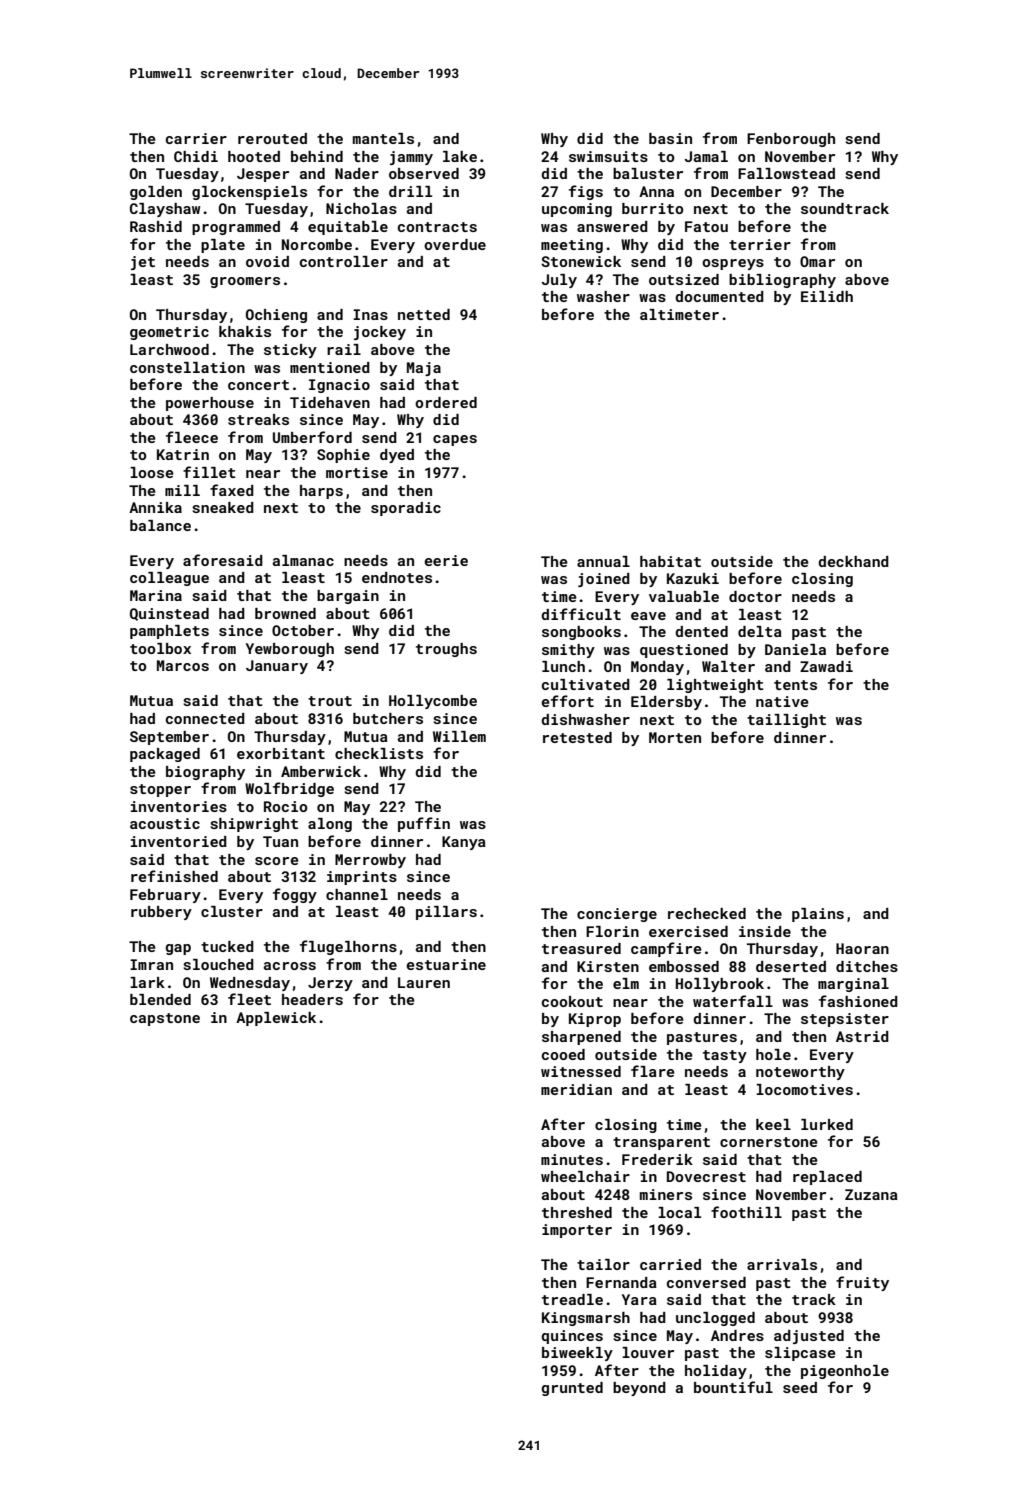 Image resolution: width=1036 pixels, height=1501 pixels. I want to click on Amberwick, so click(321, 771).
